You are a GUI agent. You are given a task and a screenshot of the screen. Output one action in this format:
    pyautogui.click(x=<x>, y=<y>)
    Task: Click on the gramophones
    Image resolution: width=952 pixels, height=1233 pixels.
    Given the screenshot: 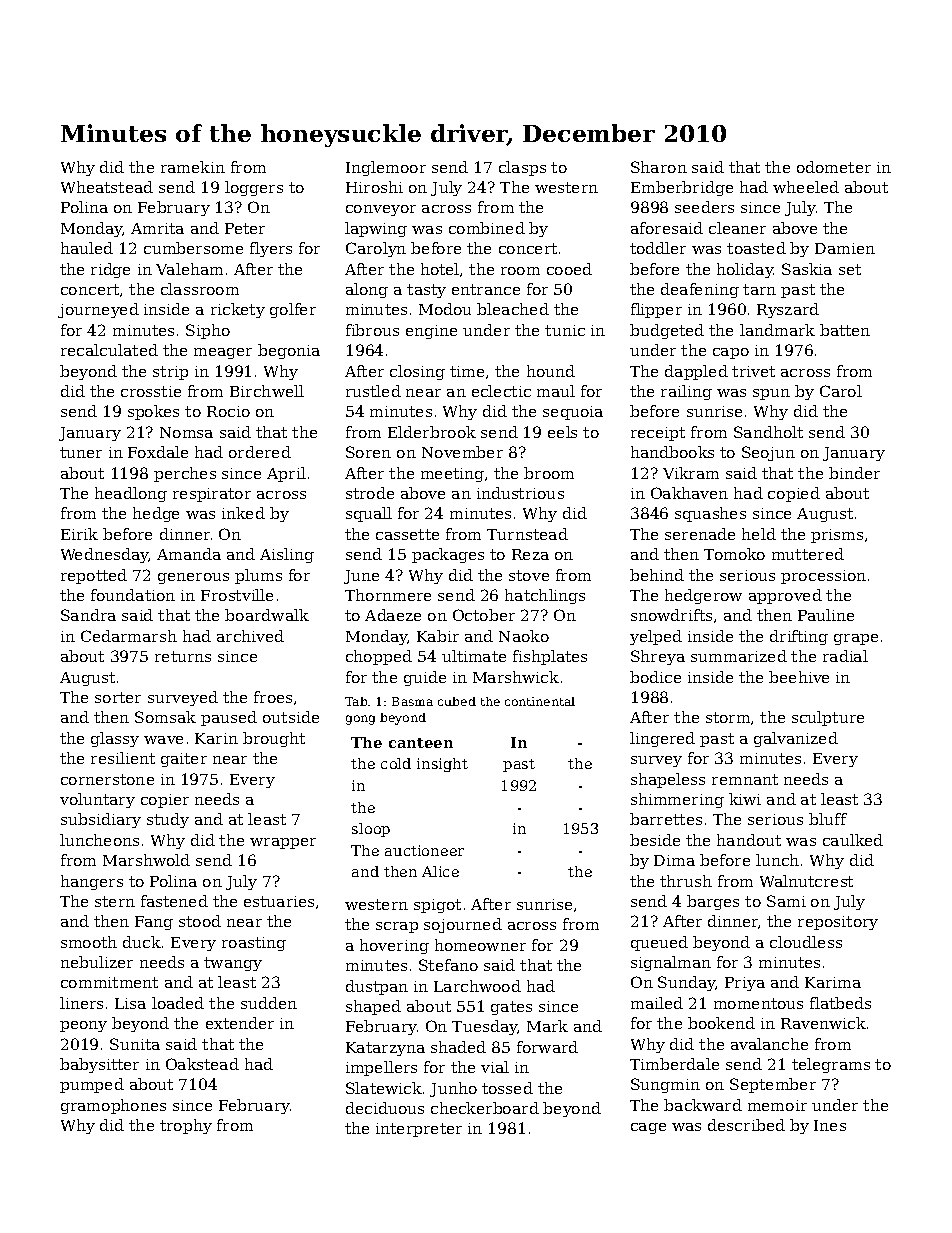 What is the action you would take?
    pyautogui.click(x=113, y=1106)
